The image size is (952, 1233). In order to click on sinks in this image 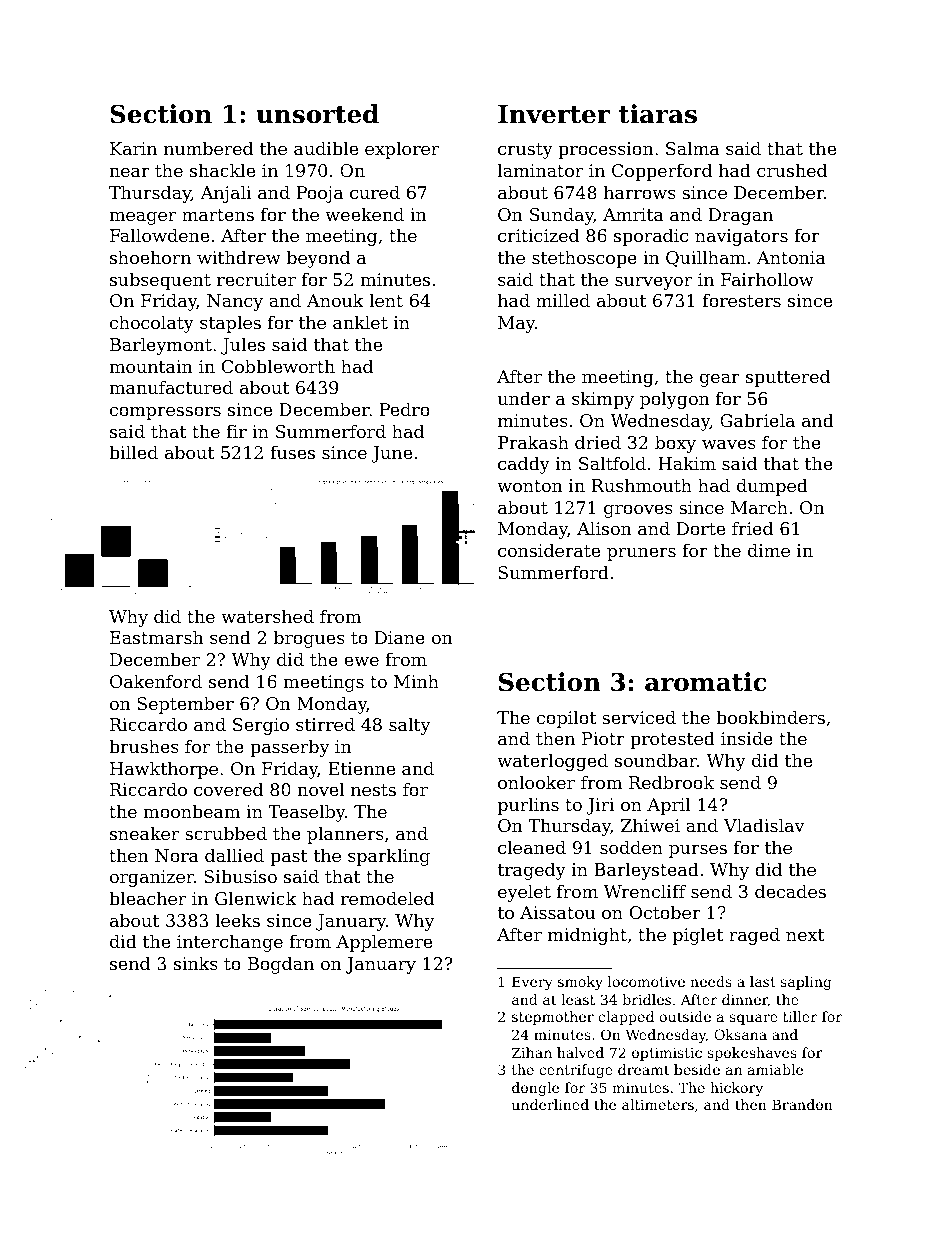, I will do `click(196, 963)`.
